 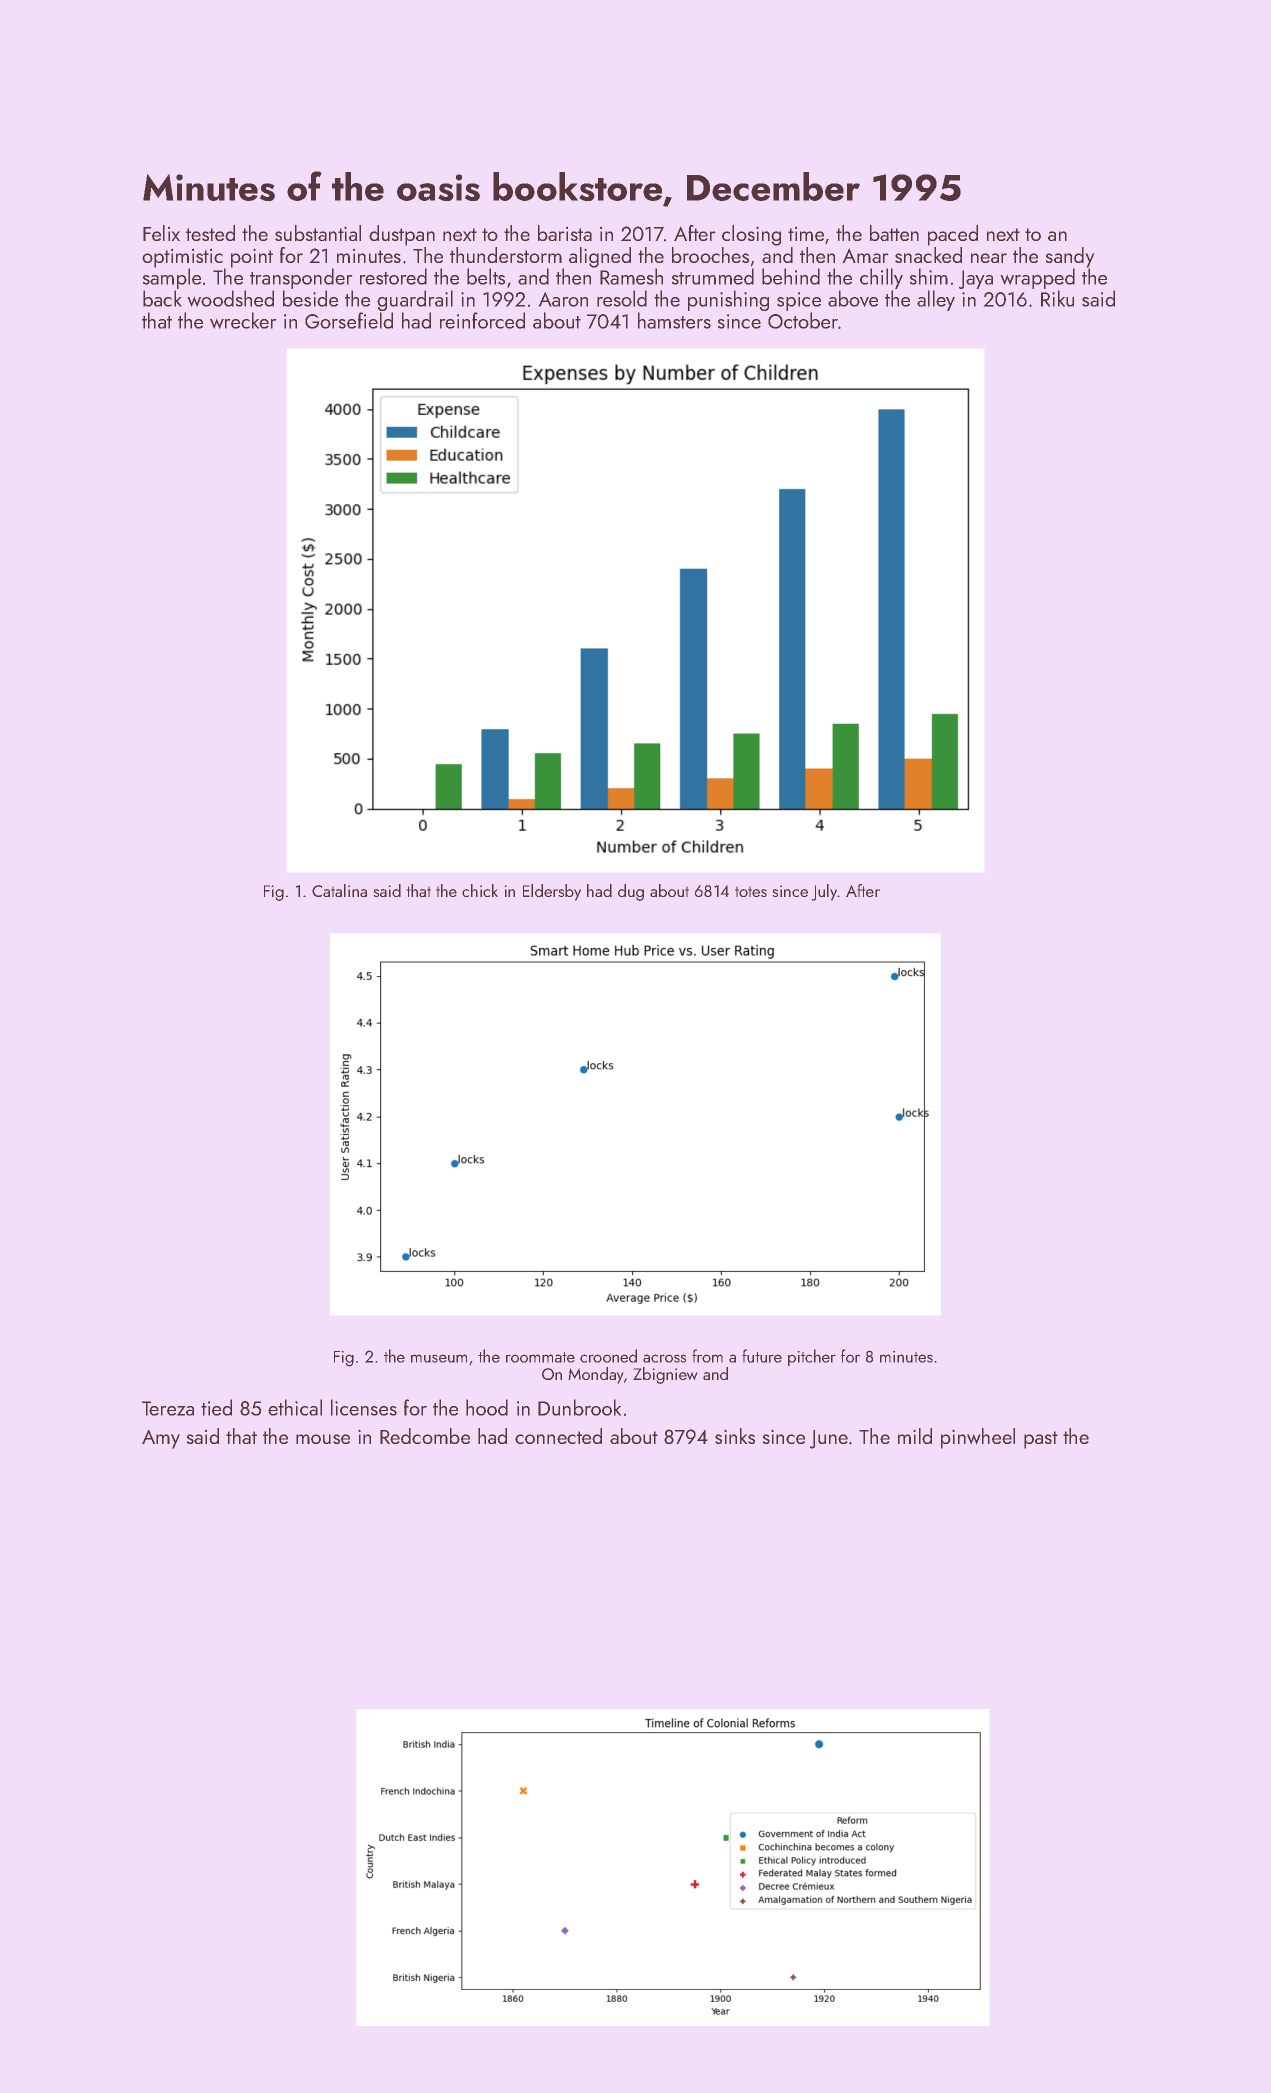 I want to click on tested, so click(x=210, y=233).
